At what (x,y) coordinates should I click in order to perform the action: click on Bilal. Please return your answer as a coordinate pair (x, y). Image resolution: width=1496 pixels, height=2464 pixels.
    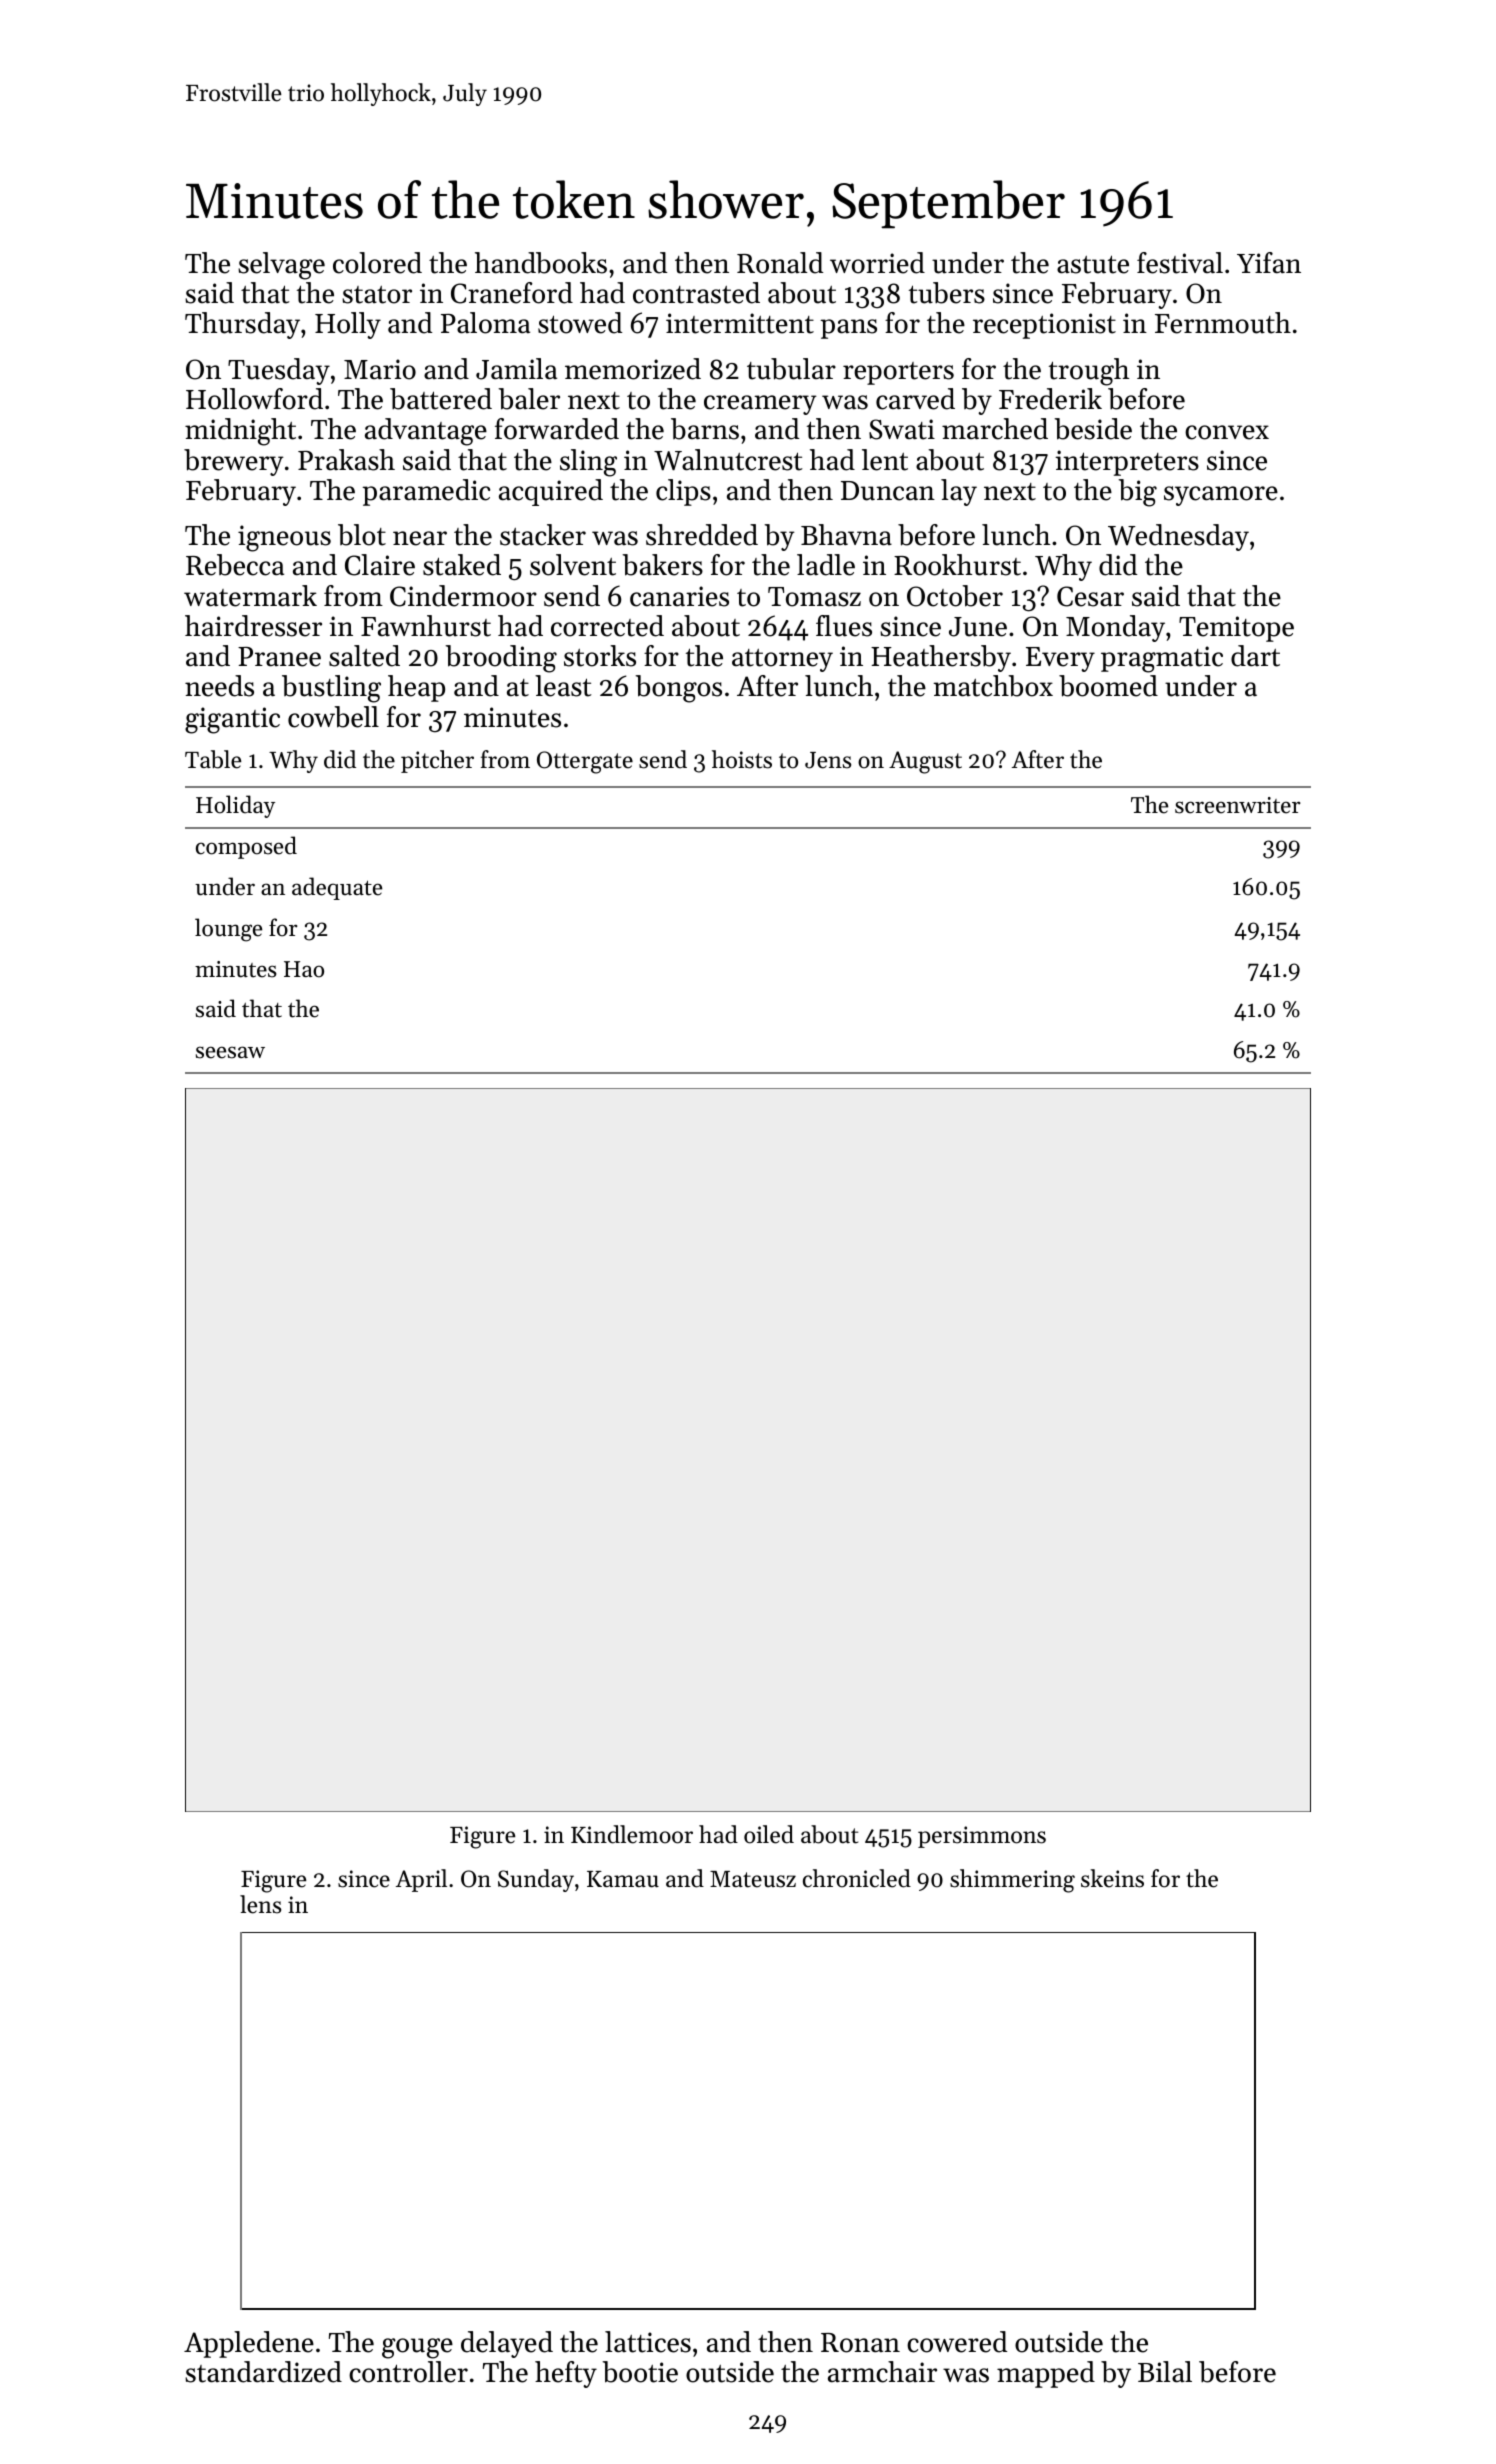
    Looking at the image, I should click on (1165, 2372).
